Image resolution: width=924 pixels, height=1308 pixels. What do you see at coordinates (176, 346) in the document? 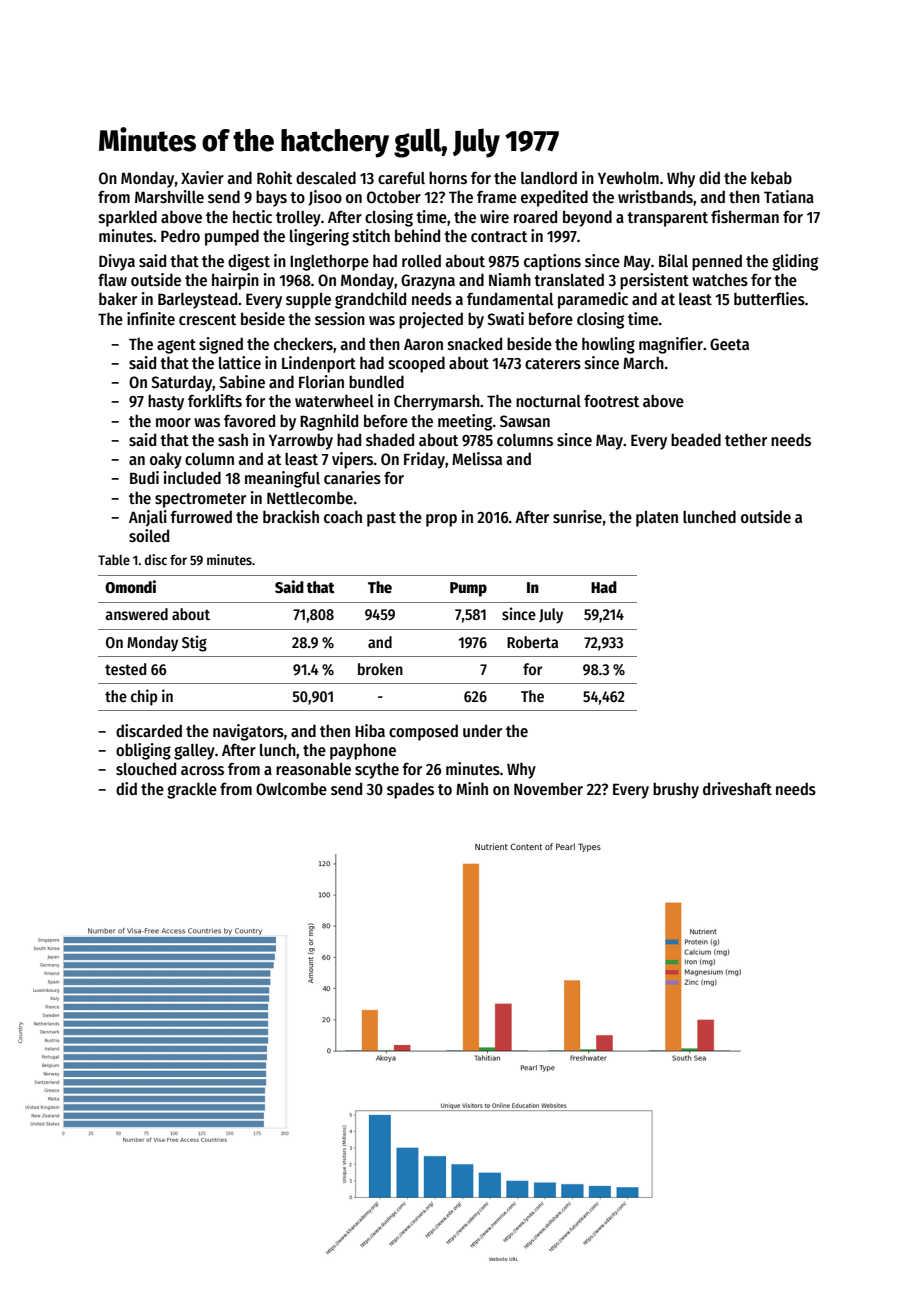
I see `agent` at bounding box center [176, 346].
